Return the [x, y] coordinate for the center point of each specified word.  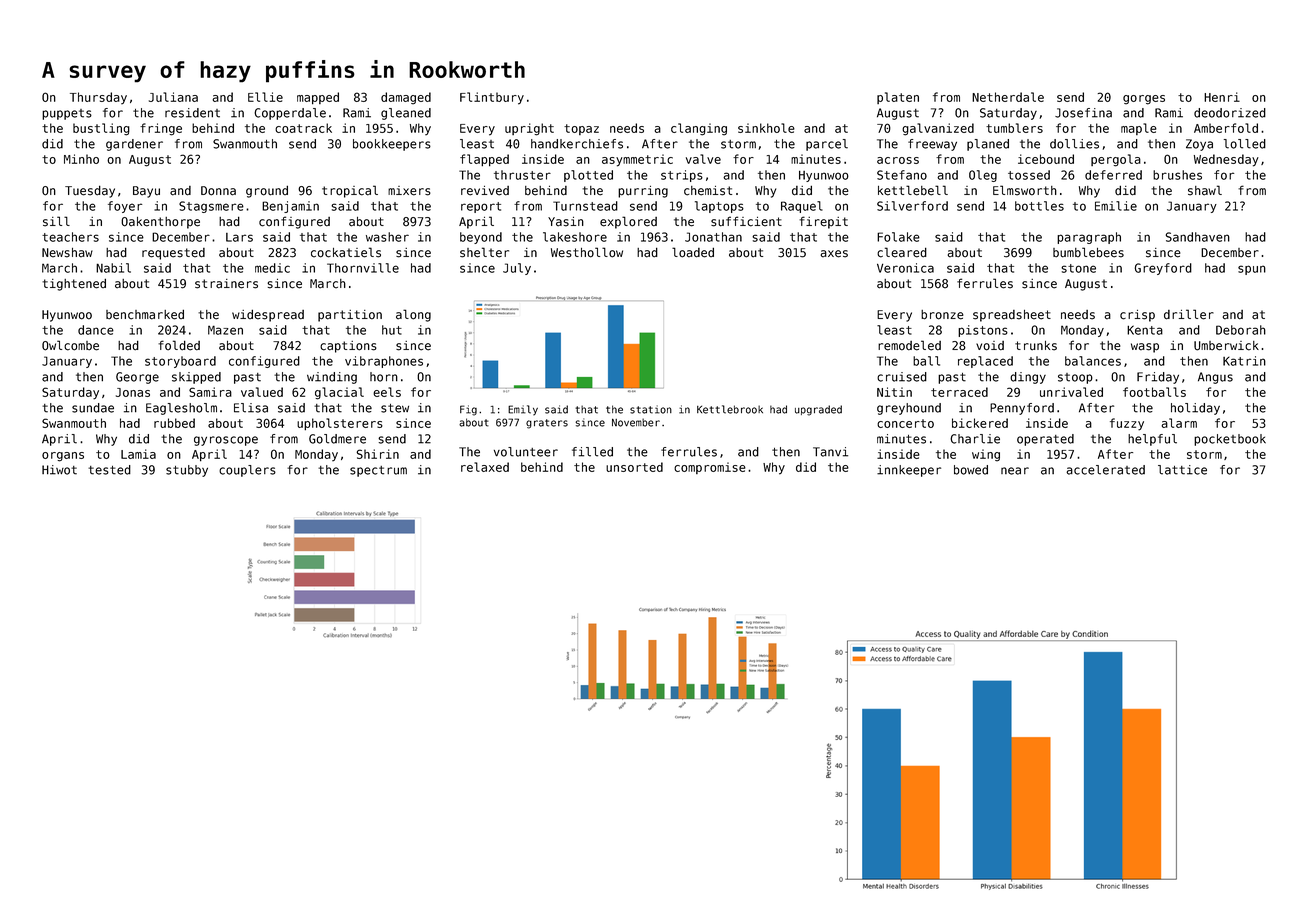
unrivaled [1071, 392]
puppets [67, 114]
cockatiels [346, 252]
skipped [196, 378]
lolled [1245, 144]
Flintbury [492, 98]
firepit [823, 222]
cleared [902, 252]
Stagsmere [211, 207]
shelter [484, 252]
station [651, 409]
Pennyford [1022, 409]
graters [547, 424]
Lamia [138, 454]
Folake [898, 237]
